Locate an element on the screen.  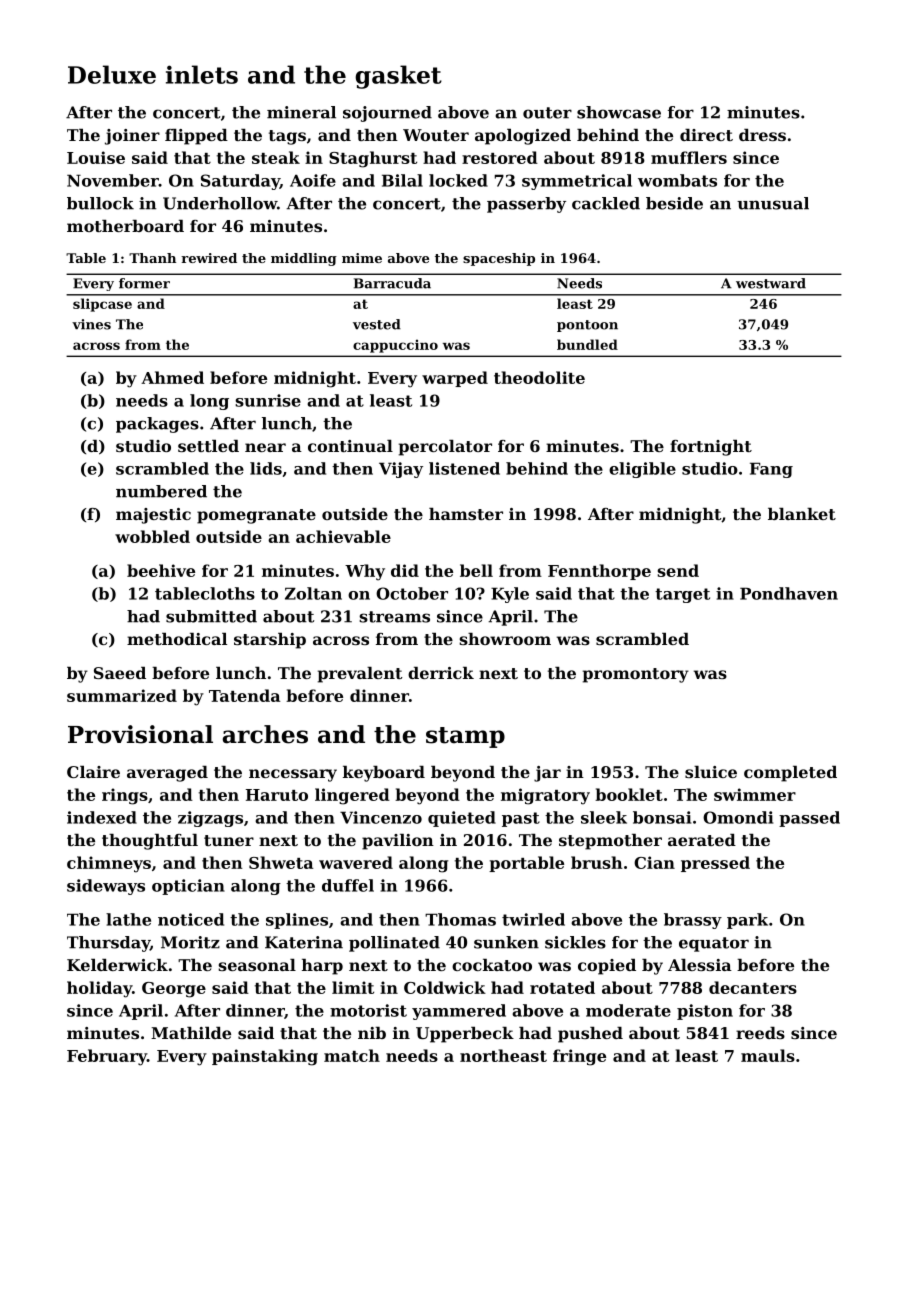
blanket is located at coordinates (802, 514).
